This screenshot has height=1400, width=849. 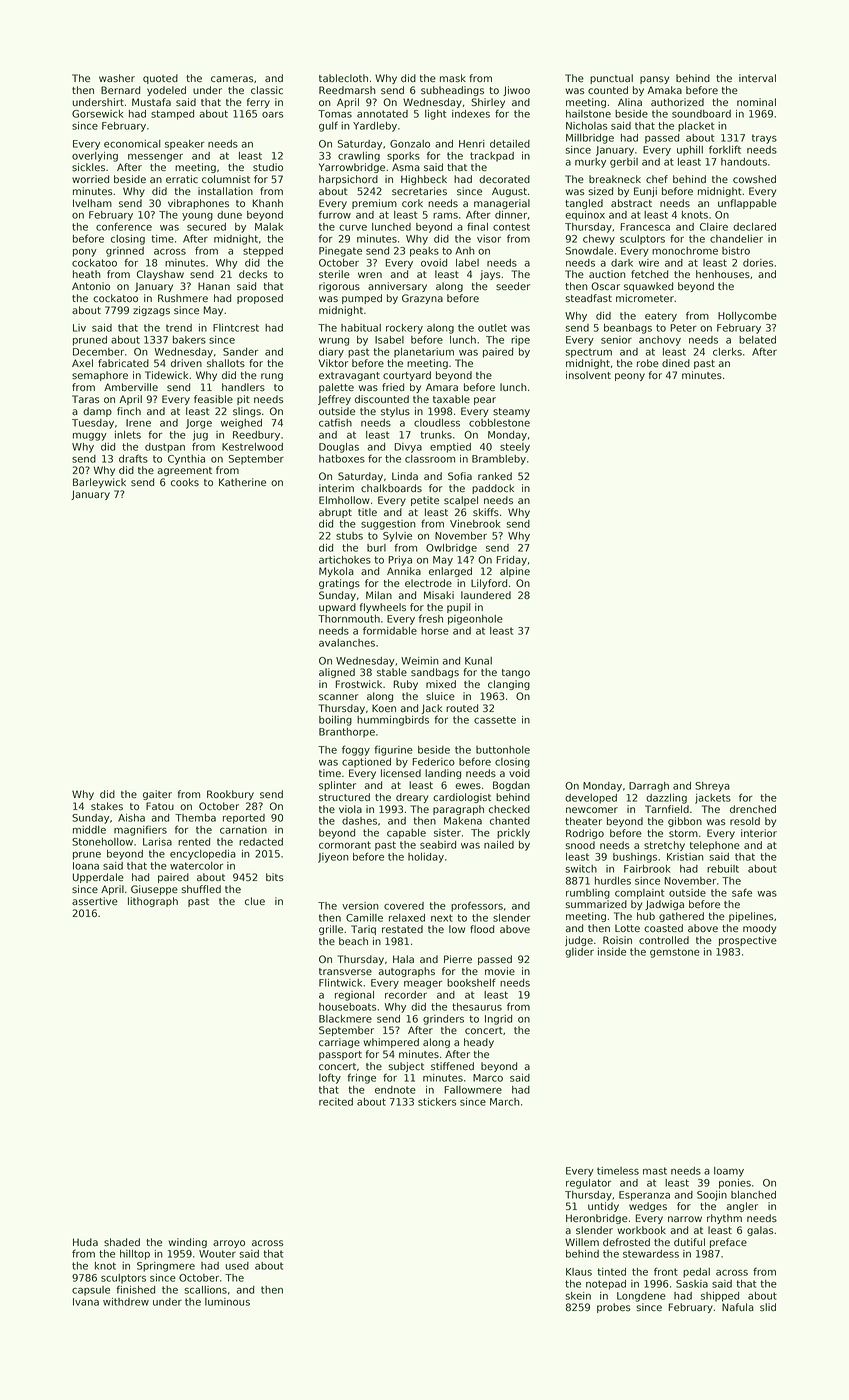 What do you see at coordinates (757, 78) in the screenshot?
I see `interval` at bounding box center [757, 78].
